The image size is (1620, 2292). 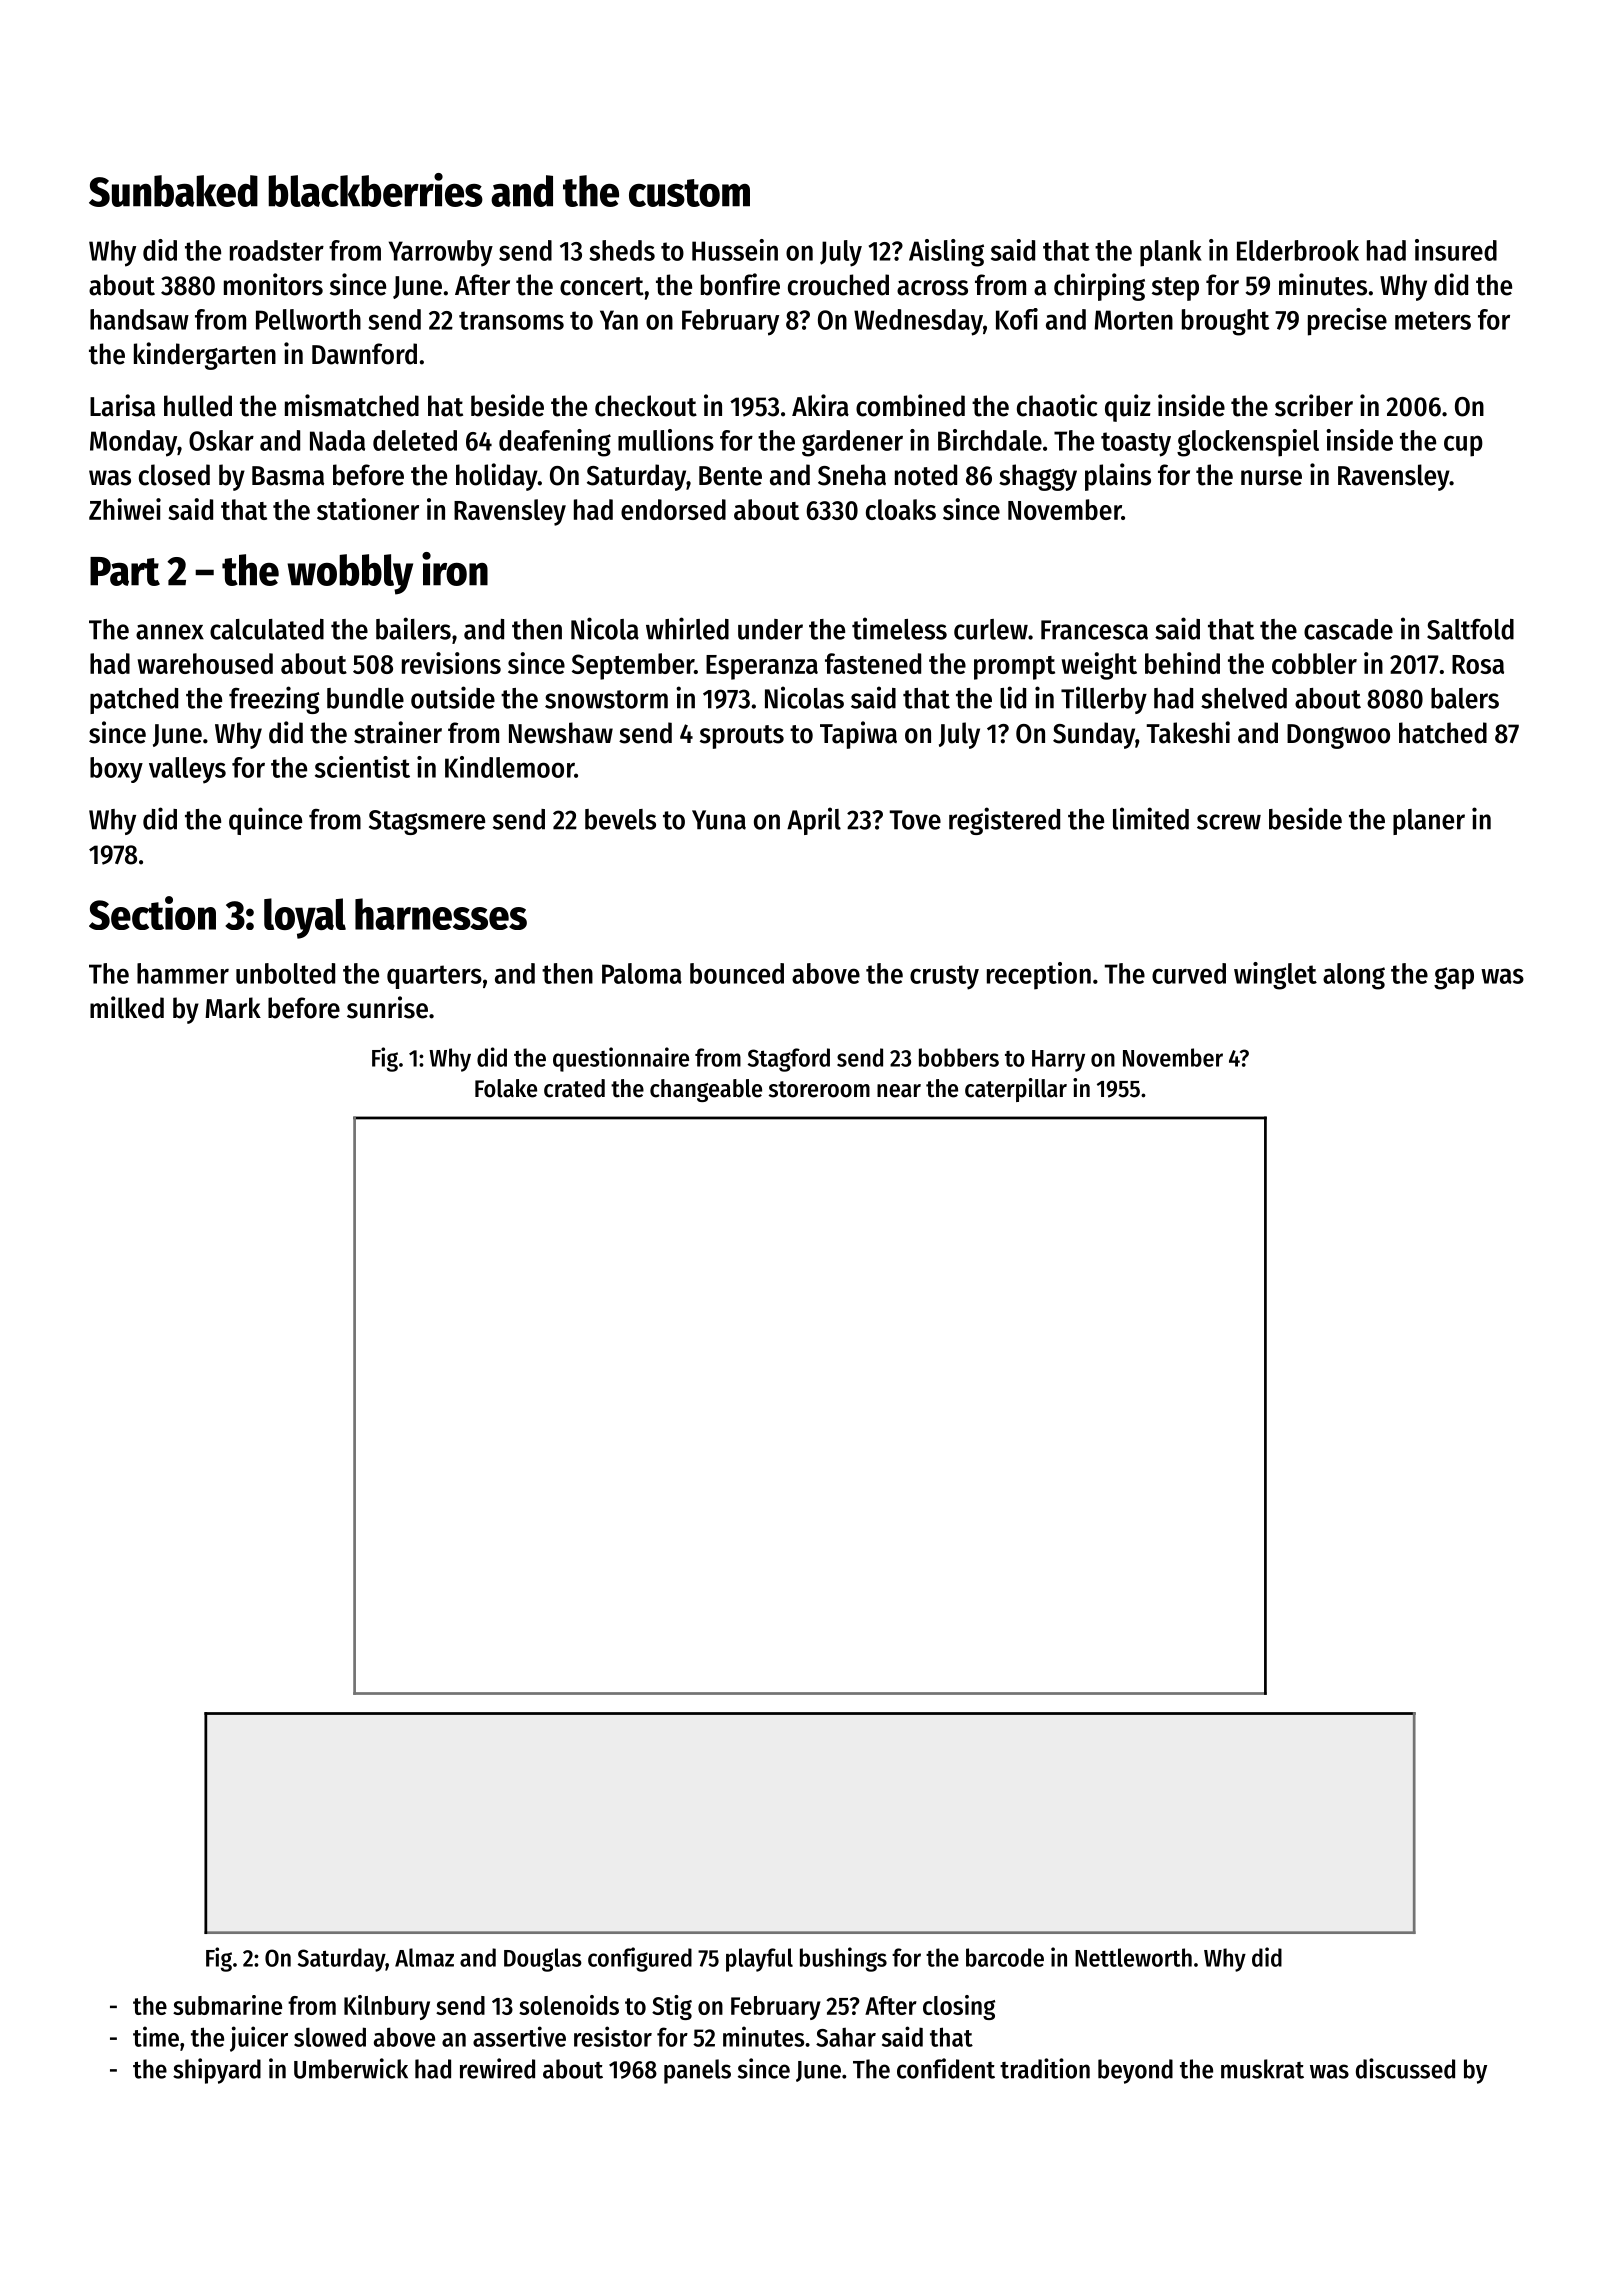 I want to click on submarine, so click(x=227, y=2005).
